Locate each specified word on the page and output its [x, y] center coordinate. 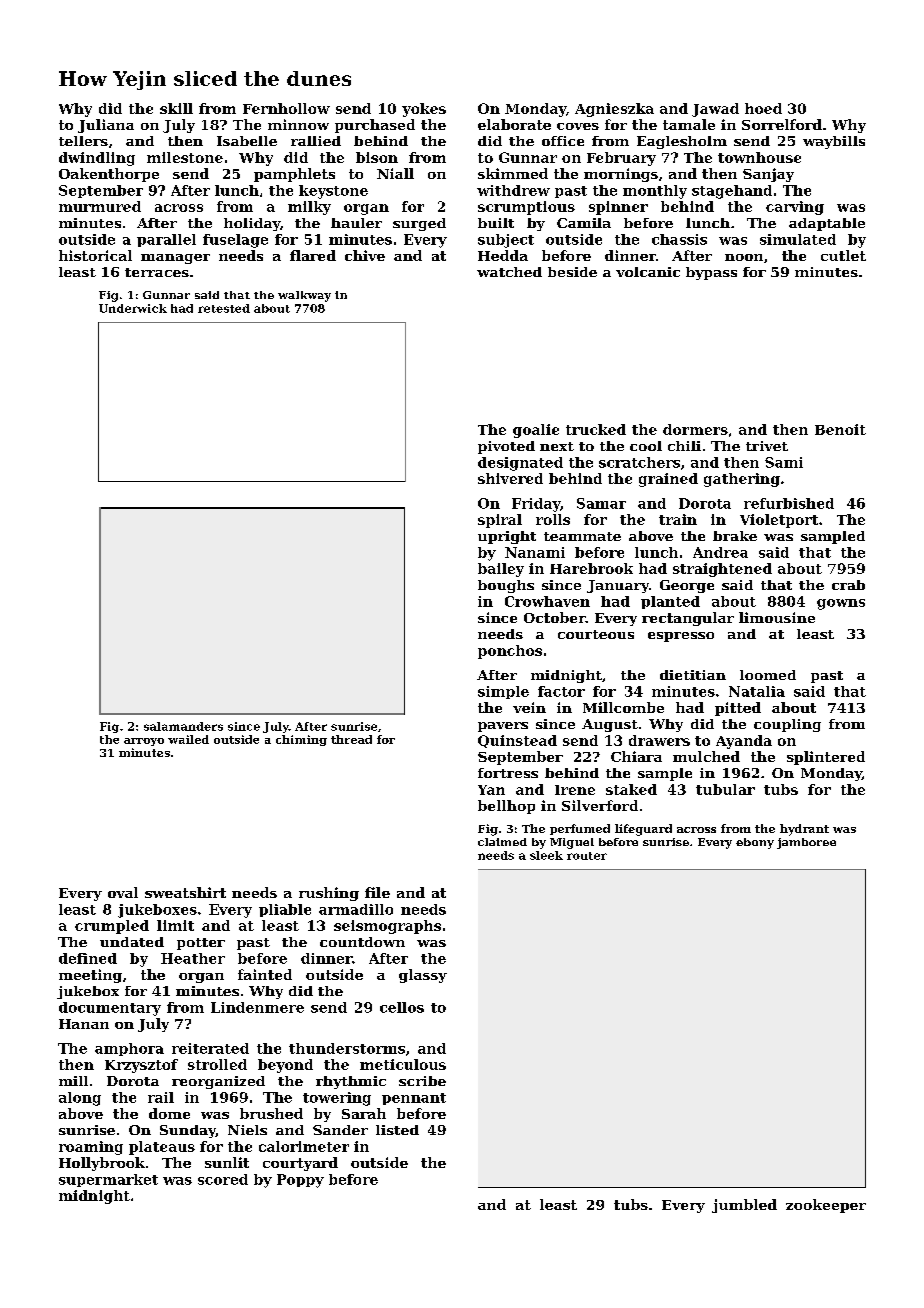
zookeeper [826, 1206]
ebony [755, 843]
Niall [395, 173]
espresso [681, 637]
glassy [423, 976]
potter [201, 944]
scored [223, 1179]
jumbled [744, 1206]
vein [529, 707]
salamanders [183, 726]
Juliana [106, 126]
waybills [834, 142]
